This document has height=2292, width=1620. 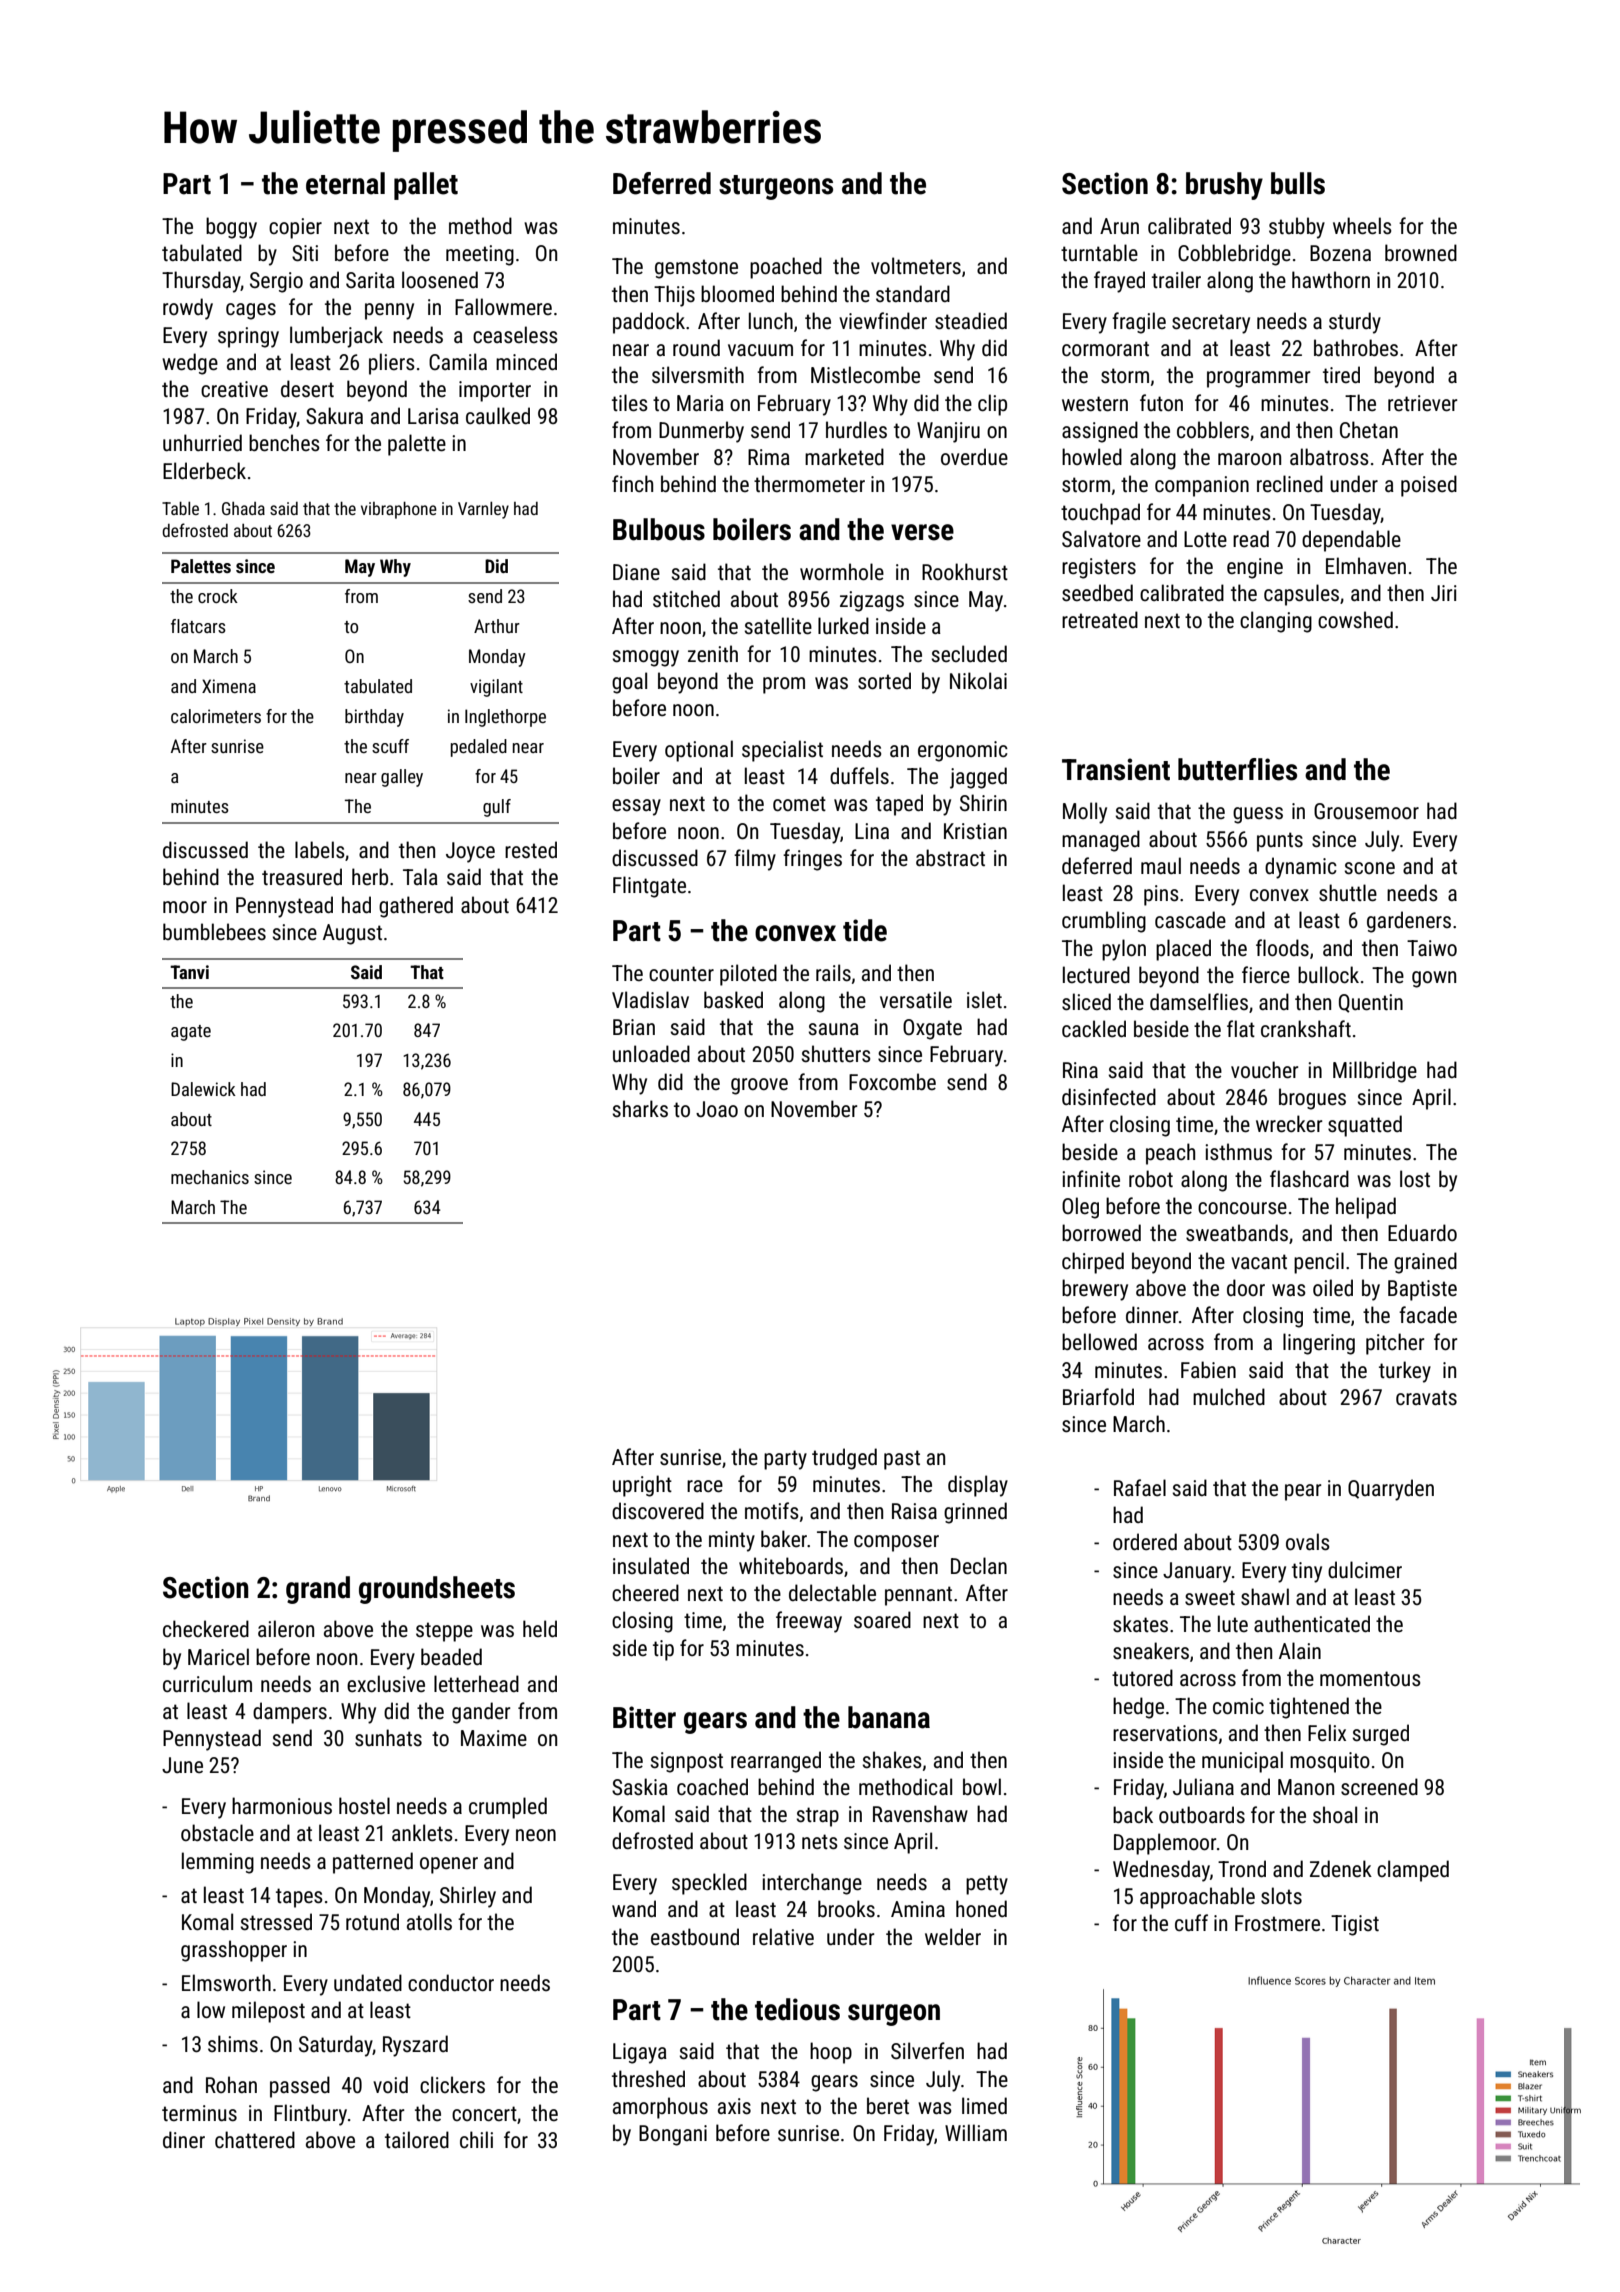 I want to click on fragile, so click(x=1139, y=323).
